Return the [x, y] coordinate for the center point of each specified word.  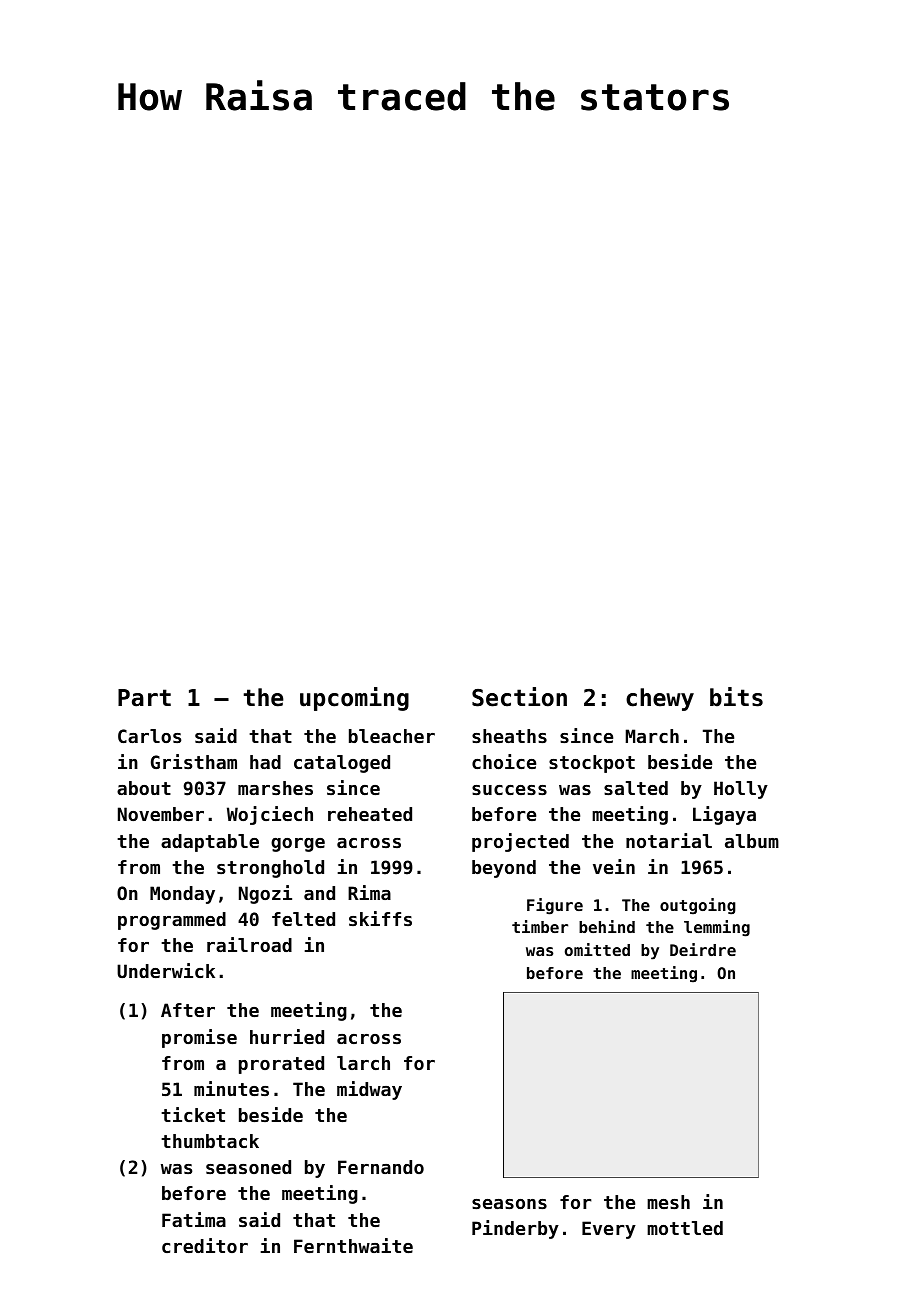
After [188, 1010]
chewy [660, 699]
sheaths [509, 736]
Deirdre [703, 949]
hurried [287, 1036]
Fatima [194, 1219]
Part [144, 698]
